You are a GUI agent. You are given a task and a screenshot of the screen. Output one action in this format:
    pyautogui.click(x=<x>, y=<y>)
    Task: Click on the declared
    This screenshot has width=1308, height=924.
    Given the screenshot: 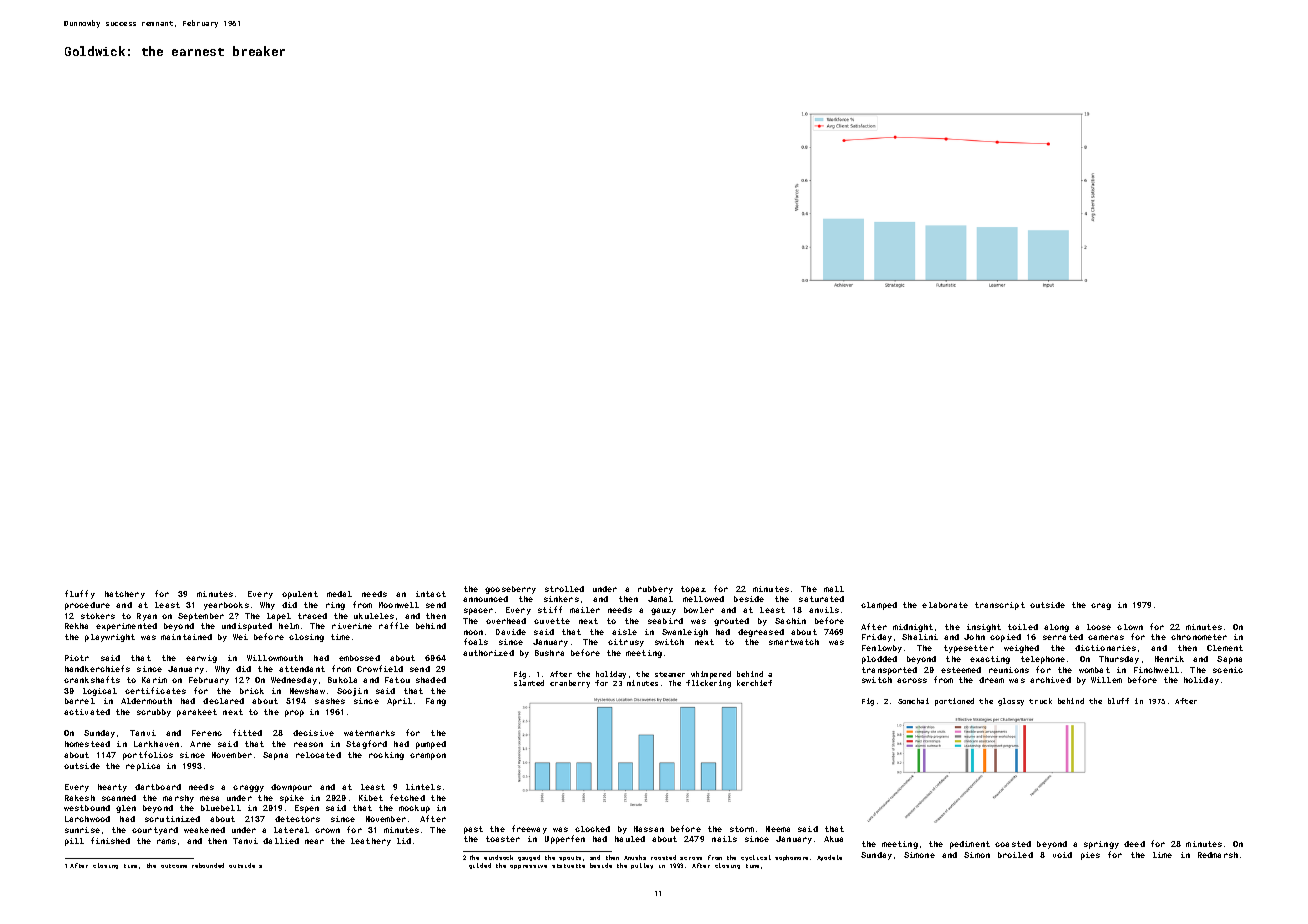 What is the action you would take?
    pyautogui.click(x=223, y=701)
